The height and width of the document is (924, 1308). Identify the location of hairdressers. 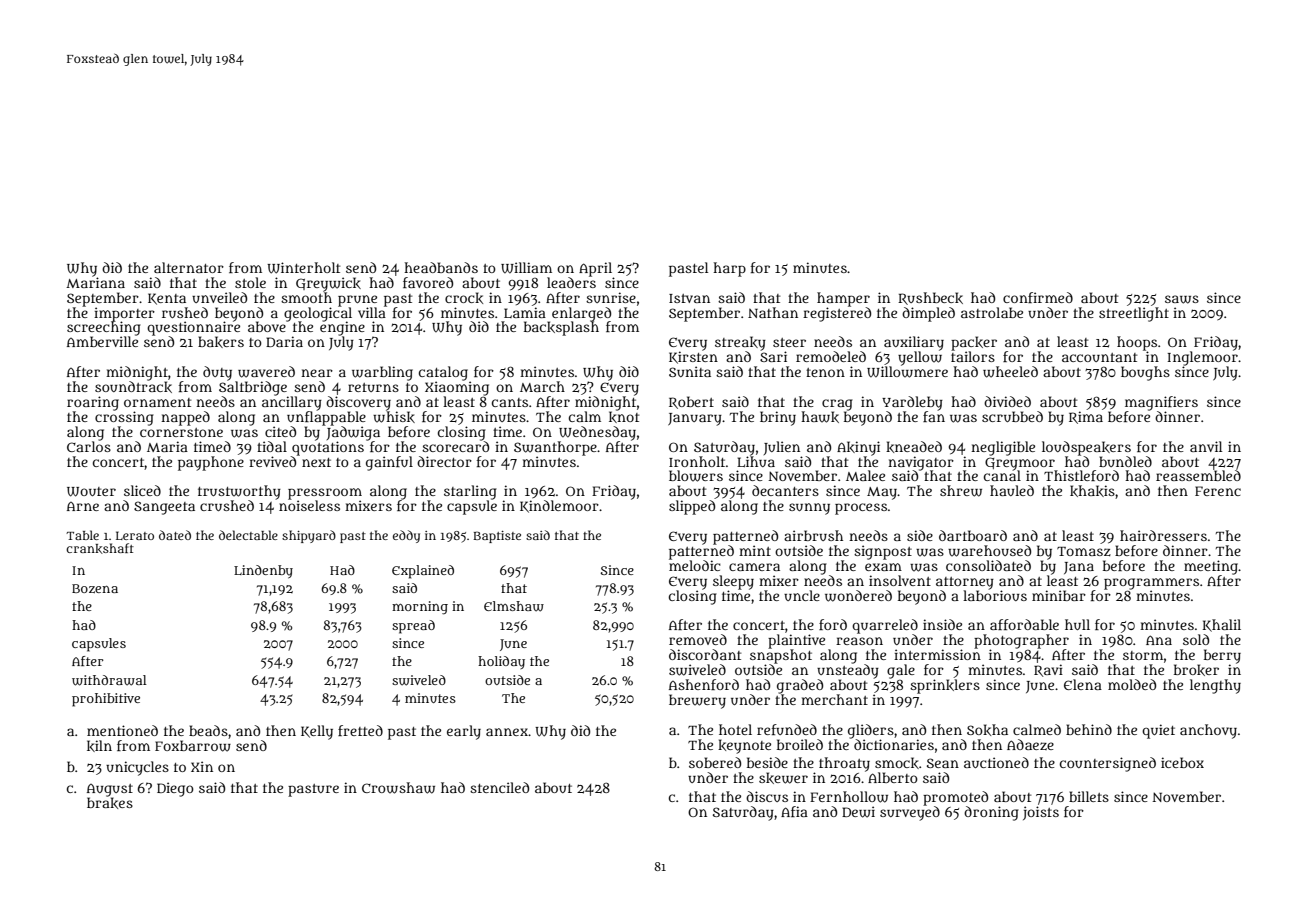
(1163, 535).
